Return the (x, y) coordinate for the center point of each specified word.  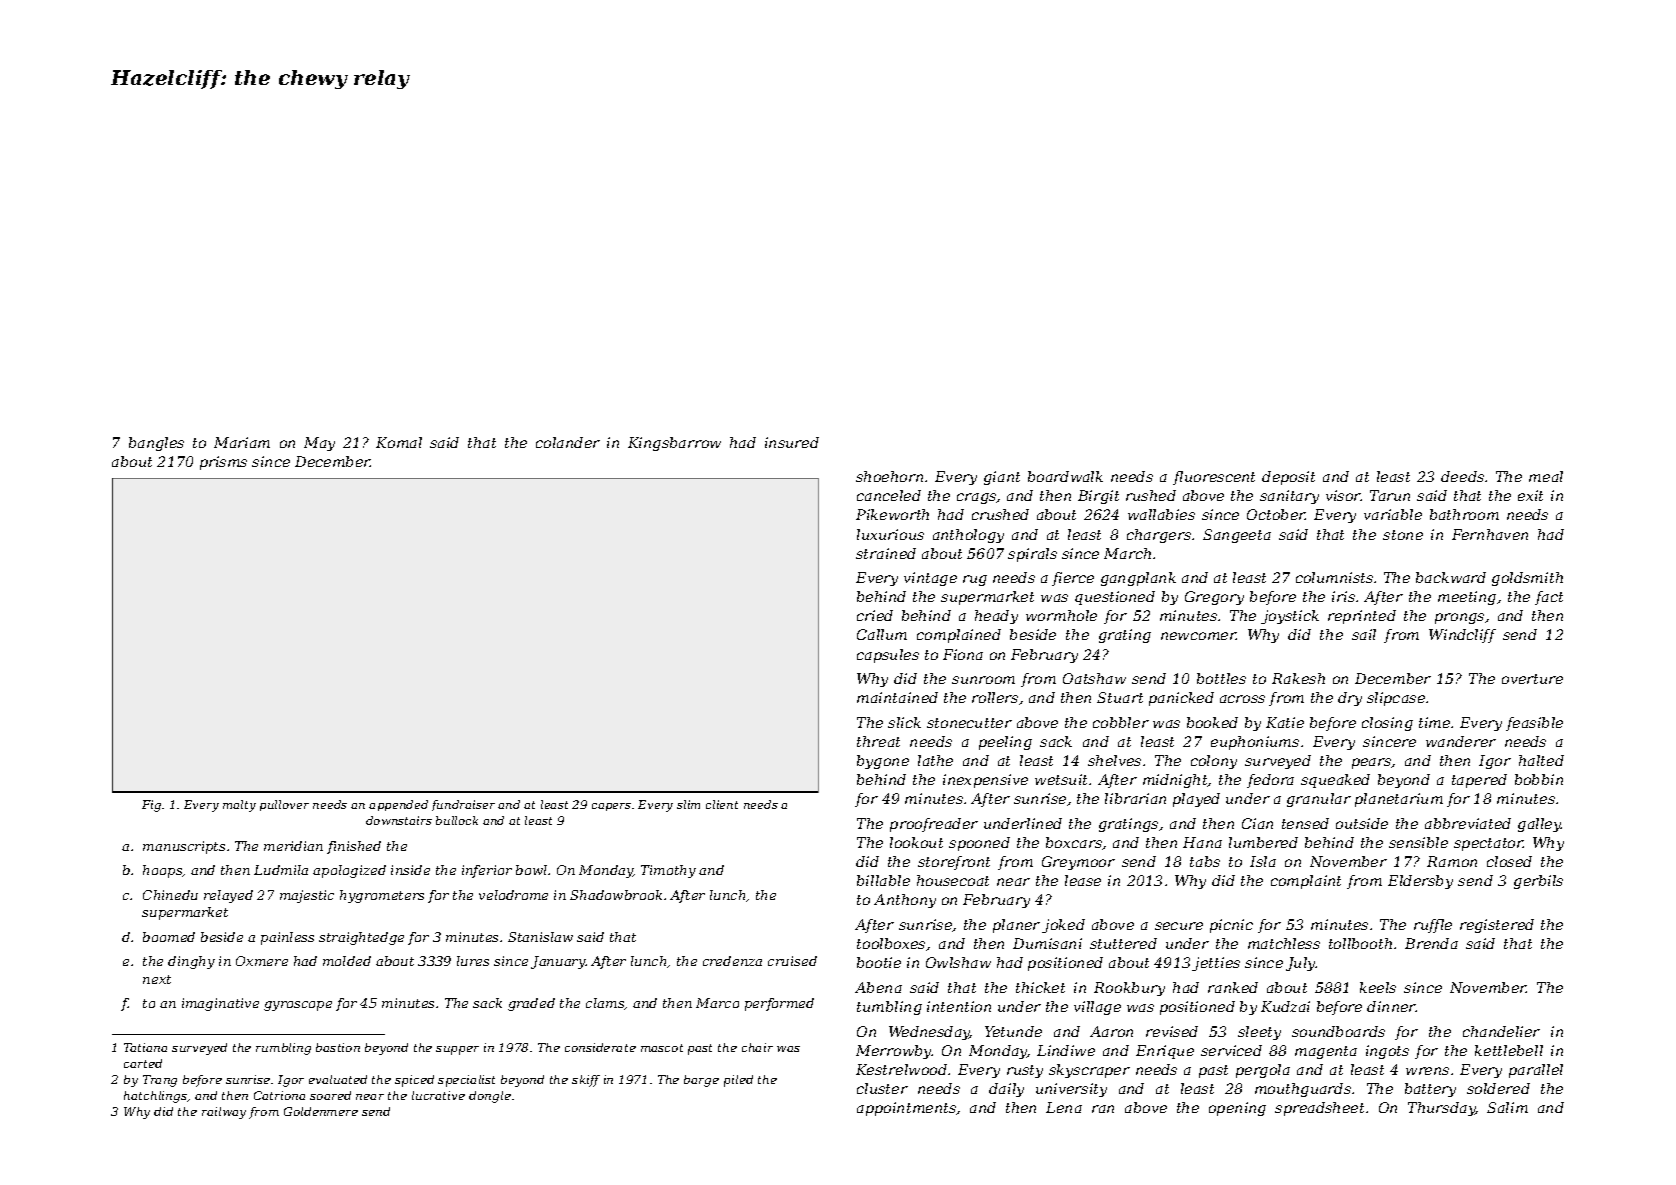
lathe (935, 760)
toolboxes (891, 943)
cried (875, 615)
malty (239, 806)
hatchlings (156, 1097)
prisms (223, 463)
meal (1546, 476)
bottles (1221, 678)
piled (738, 1081)
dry (1350, 699)
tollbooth (1360, 943)
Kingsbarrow (674, 444)
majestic (307, 896)
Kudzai (1285, 1006)
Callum (882, 634)
